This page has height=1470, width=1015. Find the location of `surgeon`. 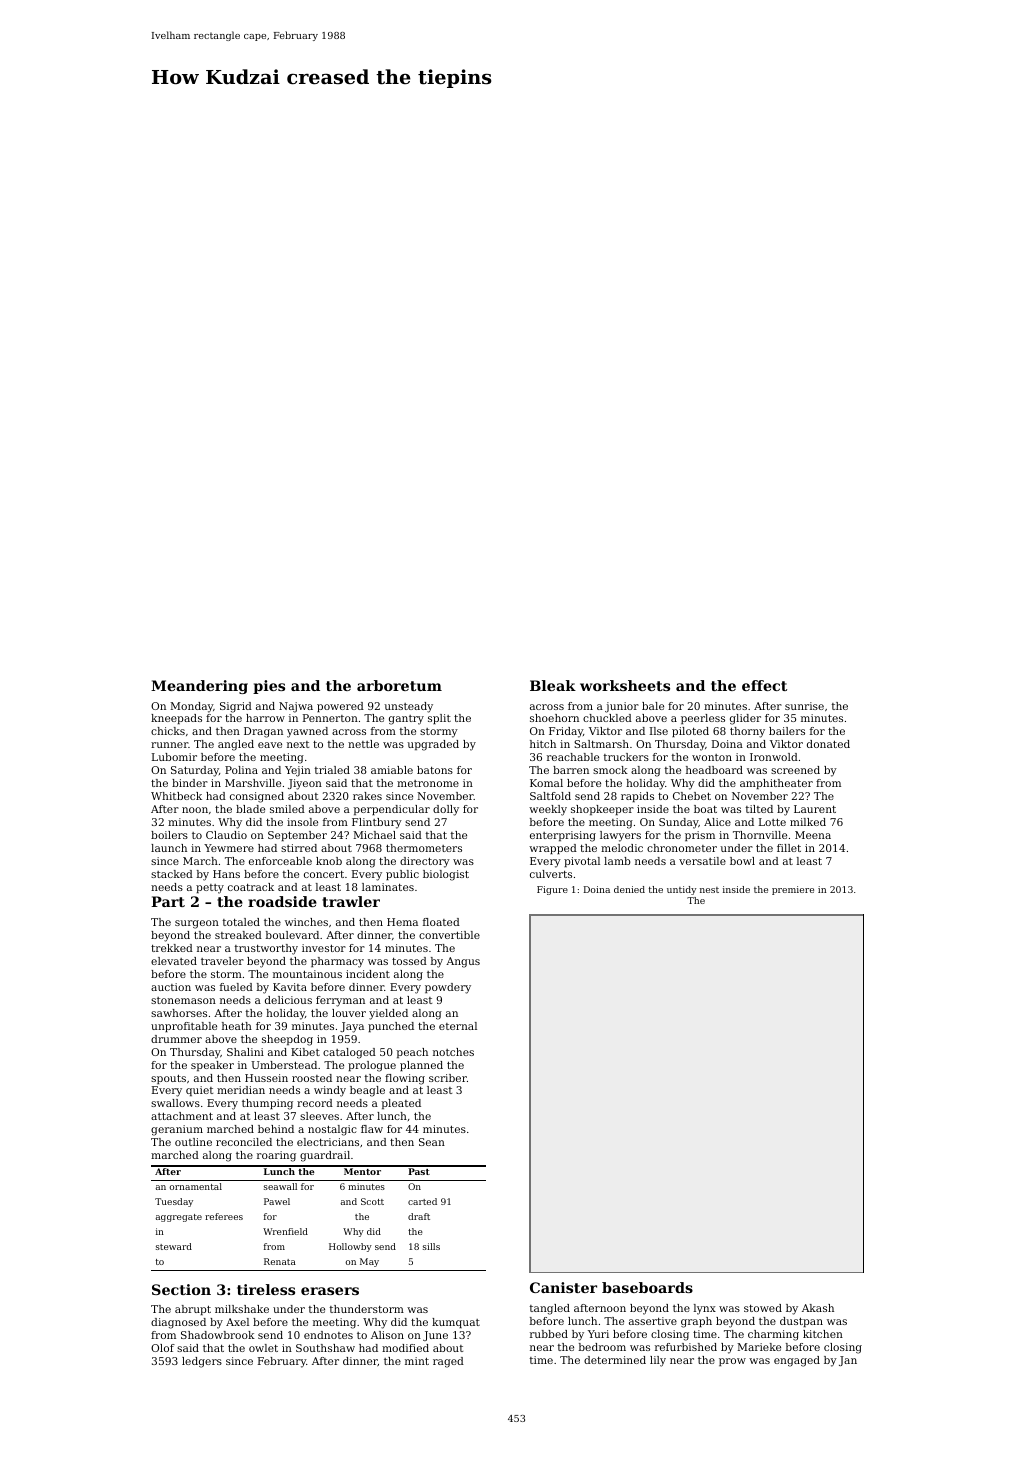

surgeon is located at coordinates (197, 924).
